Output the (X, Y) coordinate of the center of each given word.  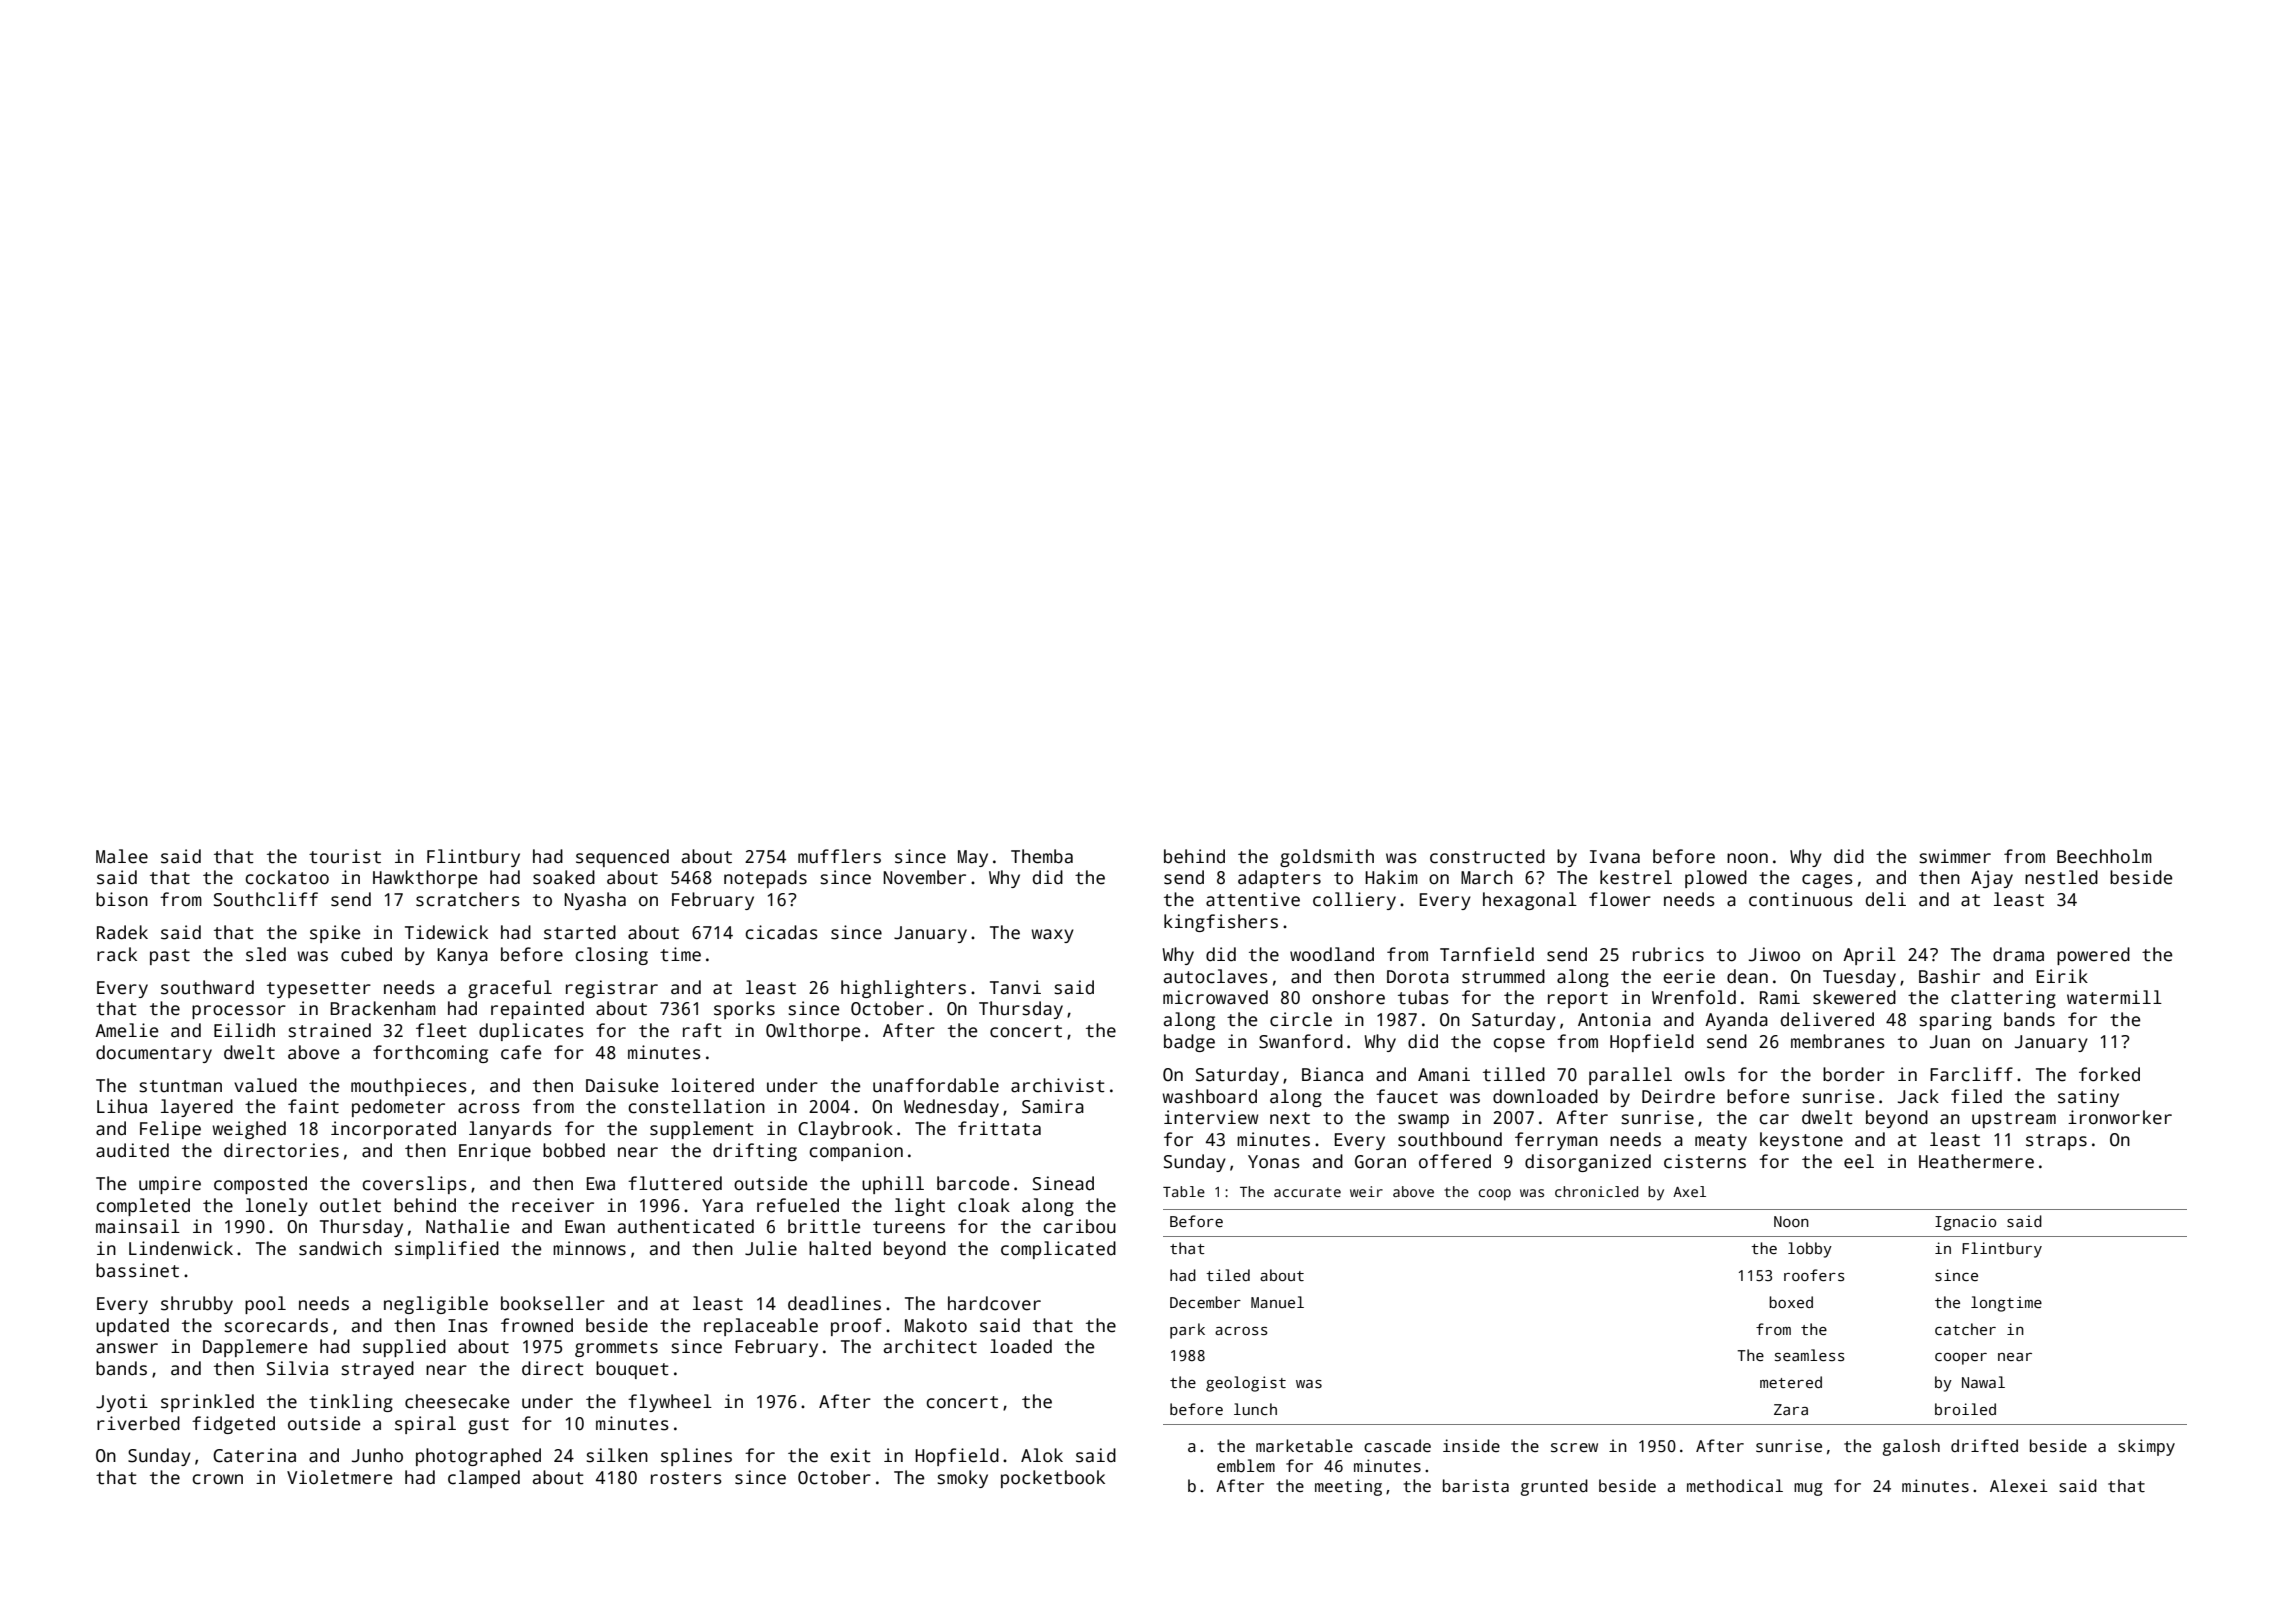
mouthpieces (409, 1087)
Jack (1918, 1096)
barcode (973, 1183)
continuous (1801, 899)
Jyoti (122, 1403)
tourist (345, 856)
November (924, 877)
